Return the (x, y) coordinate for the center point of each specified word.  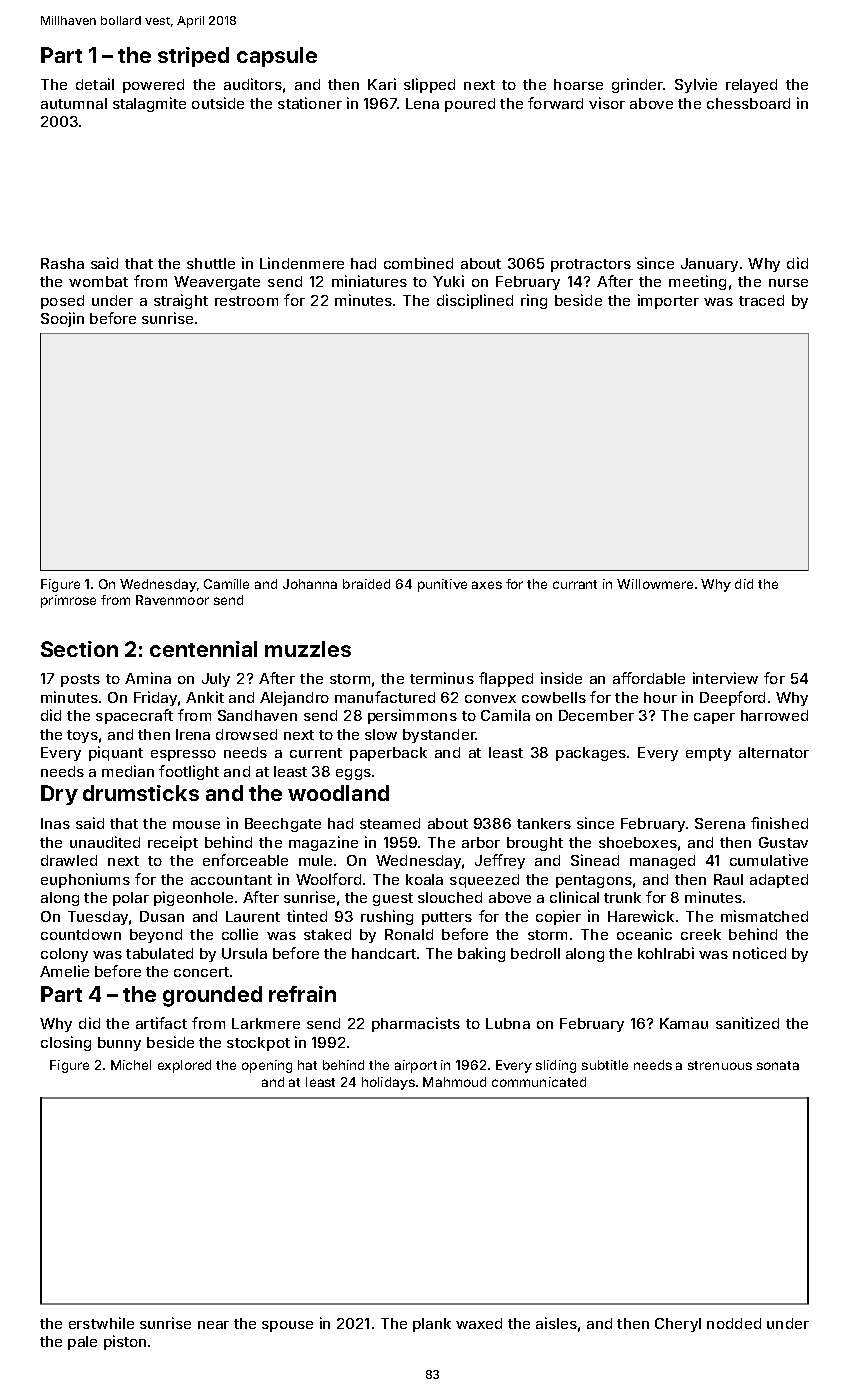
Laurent (253, 916)
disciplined (475, 301)
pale (82, 1343)
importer (668, 301)
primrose (68, 601)
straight (181, 301)
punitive (442, 585)
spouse (287, 1326)
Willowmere (655, 584)
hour (660, 697)
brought (535, 844)
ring (534, 301)
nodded (734, 1323)
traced (761, 300)
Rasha (62, 263)
